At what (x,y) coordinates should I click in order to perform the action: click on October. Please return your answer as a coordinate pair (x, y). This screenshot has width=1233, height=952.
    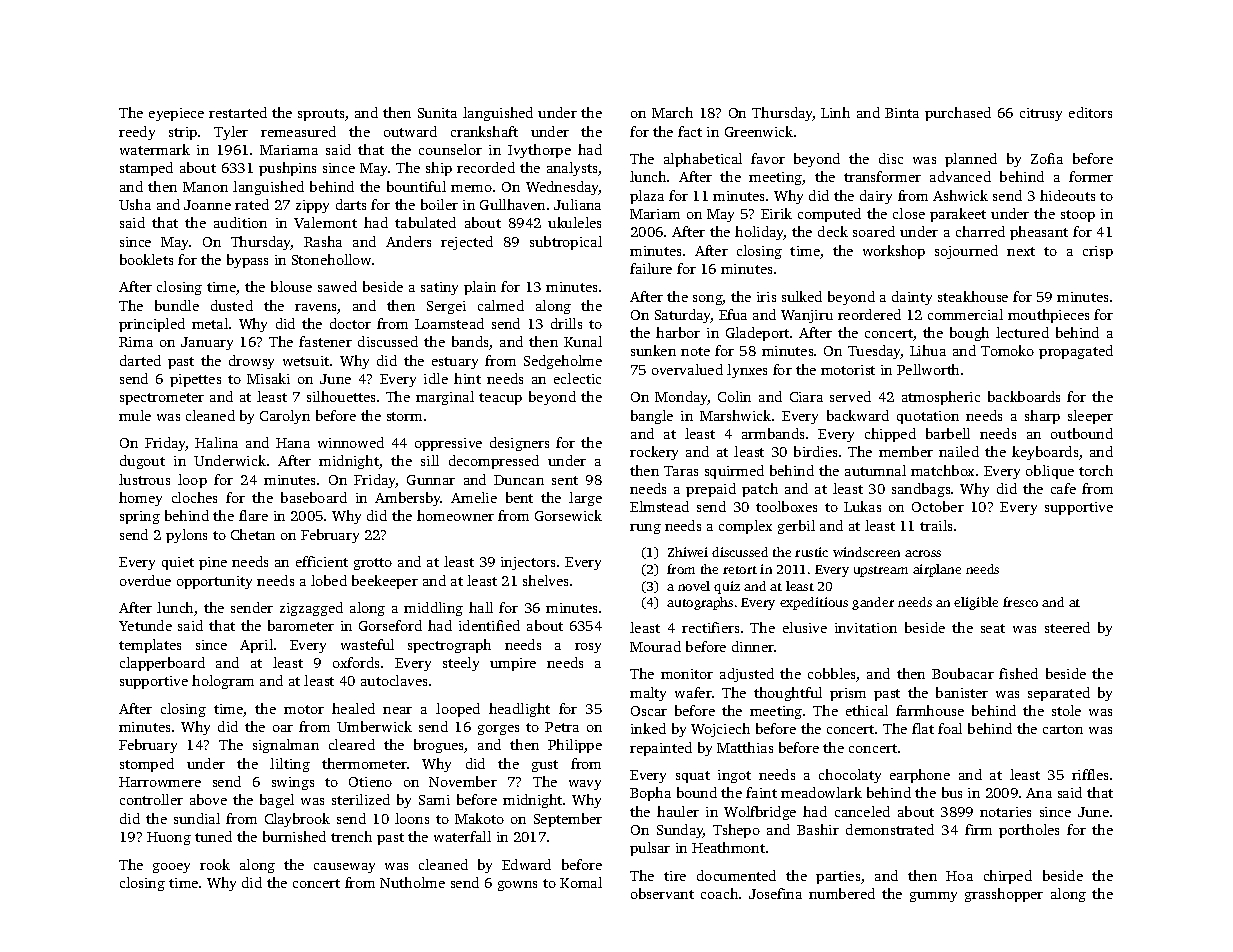
    Looking at the image, I should click on (938, 506).
